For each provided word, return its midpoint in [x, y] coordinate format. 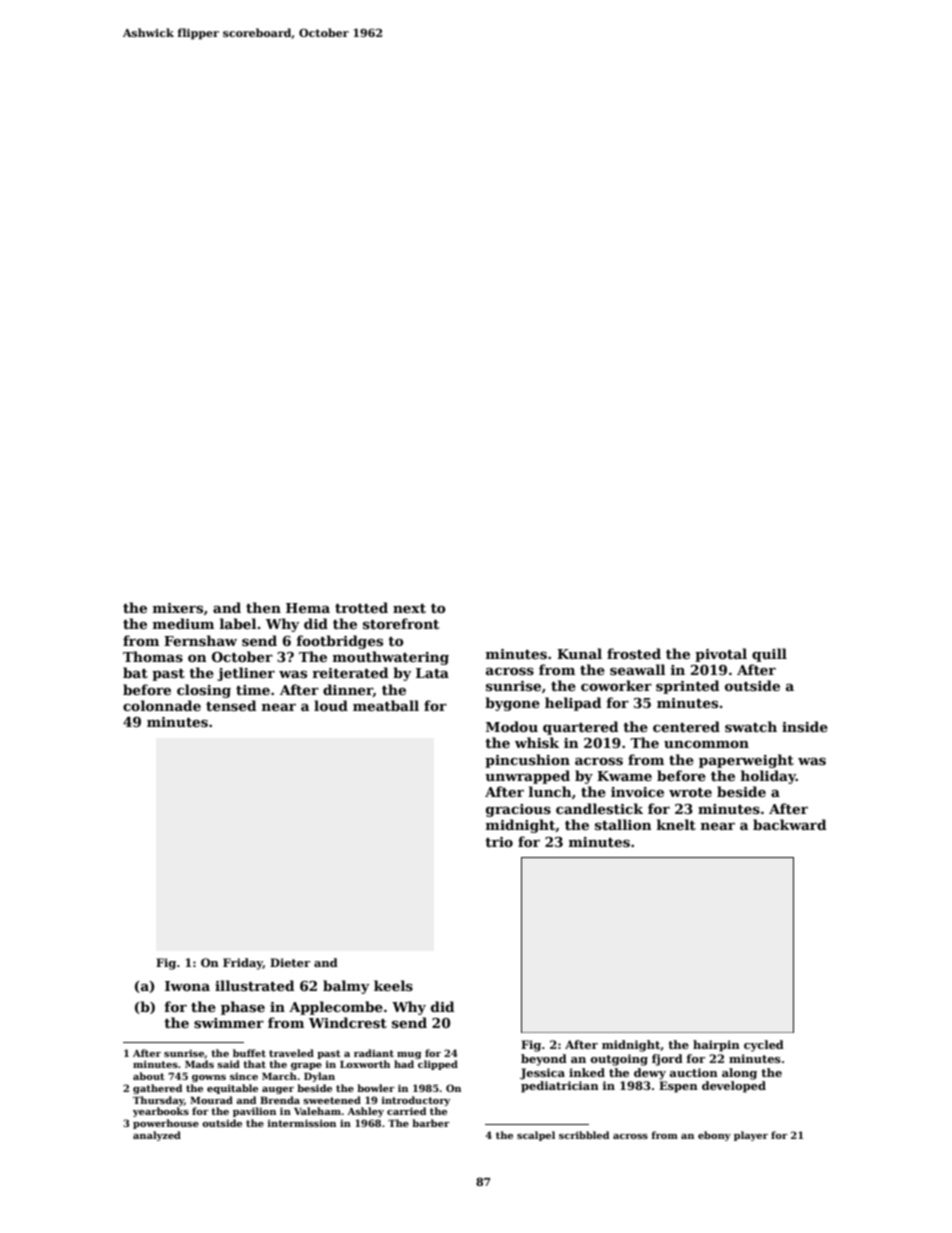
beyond [544, 1060]
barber [431, 1123]
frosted [634, 653]
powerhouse [166, 1124]
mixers [178, 608]
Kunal [579, 653]
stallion [623, 824]
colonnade [162, 705]
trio [499, 842]
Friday [243, 964]
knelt [676, 824]
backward [789, 824]
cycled [764, 1046]
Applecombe [336, 1008]
